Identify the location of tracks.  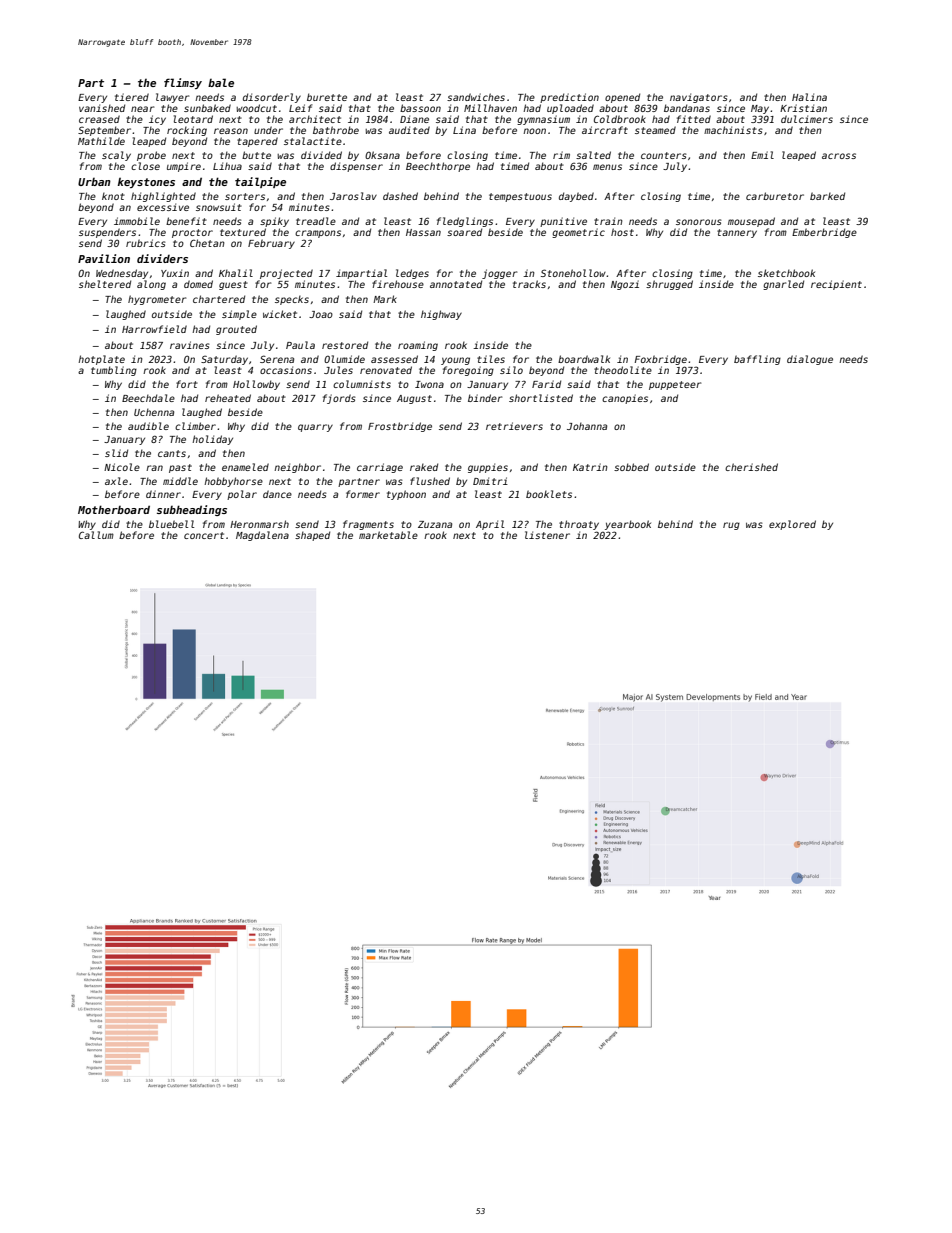
(529, 284).
